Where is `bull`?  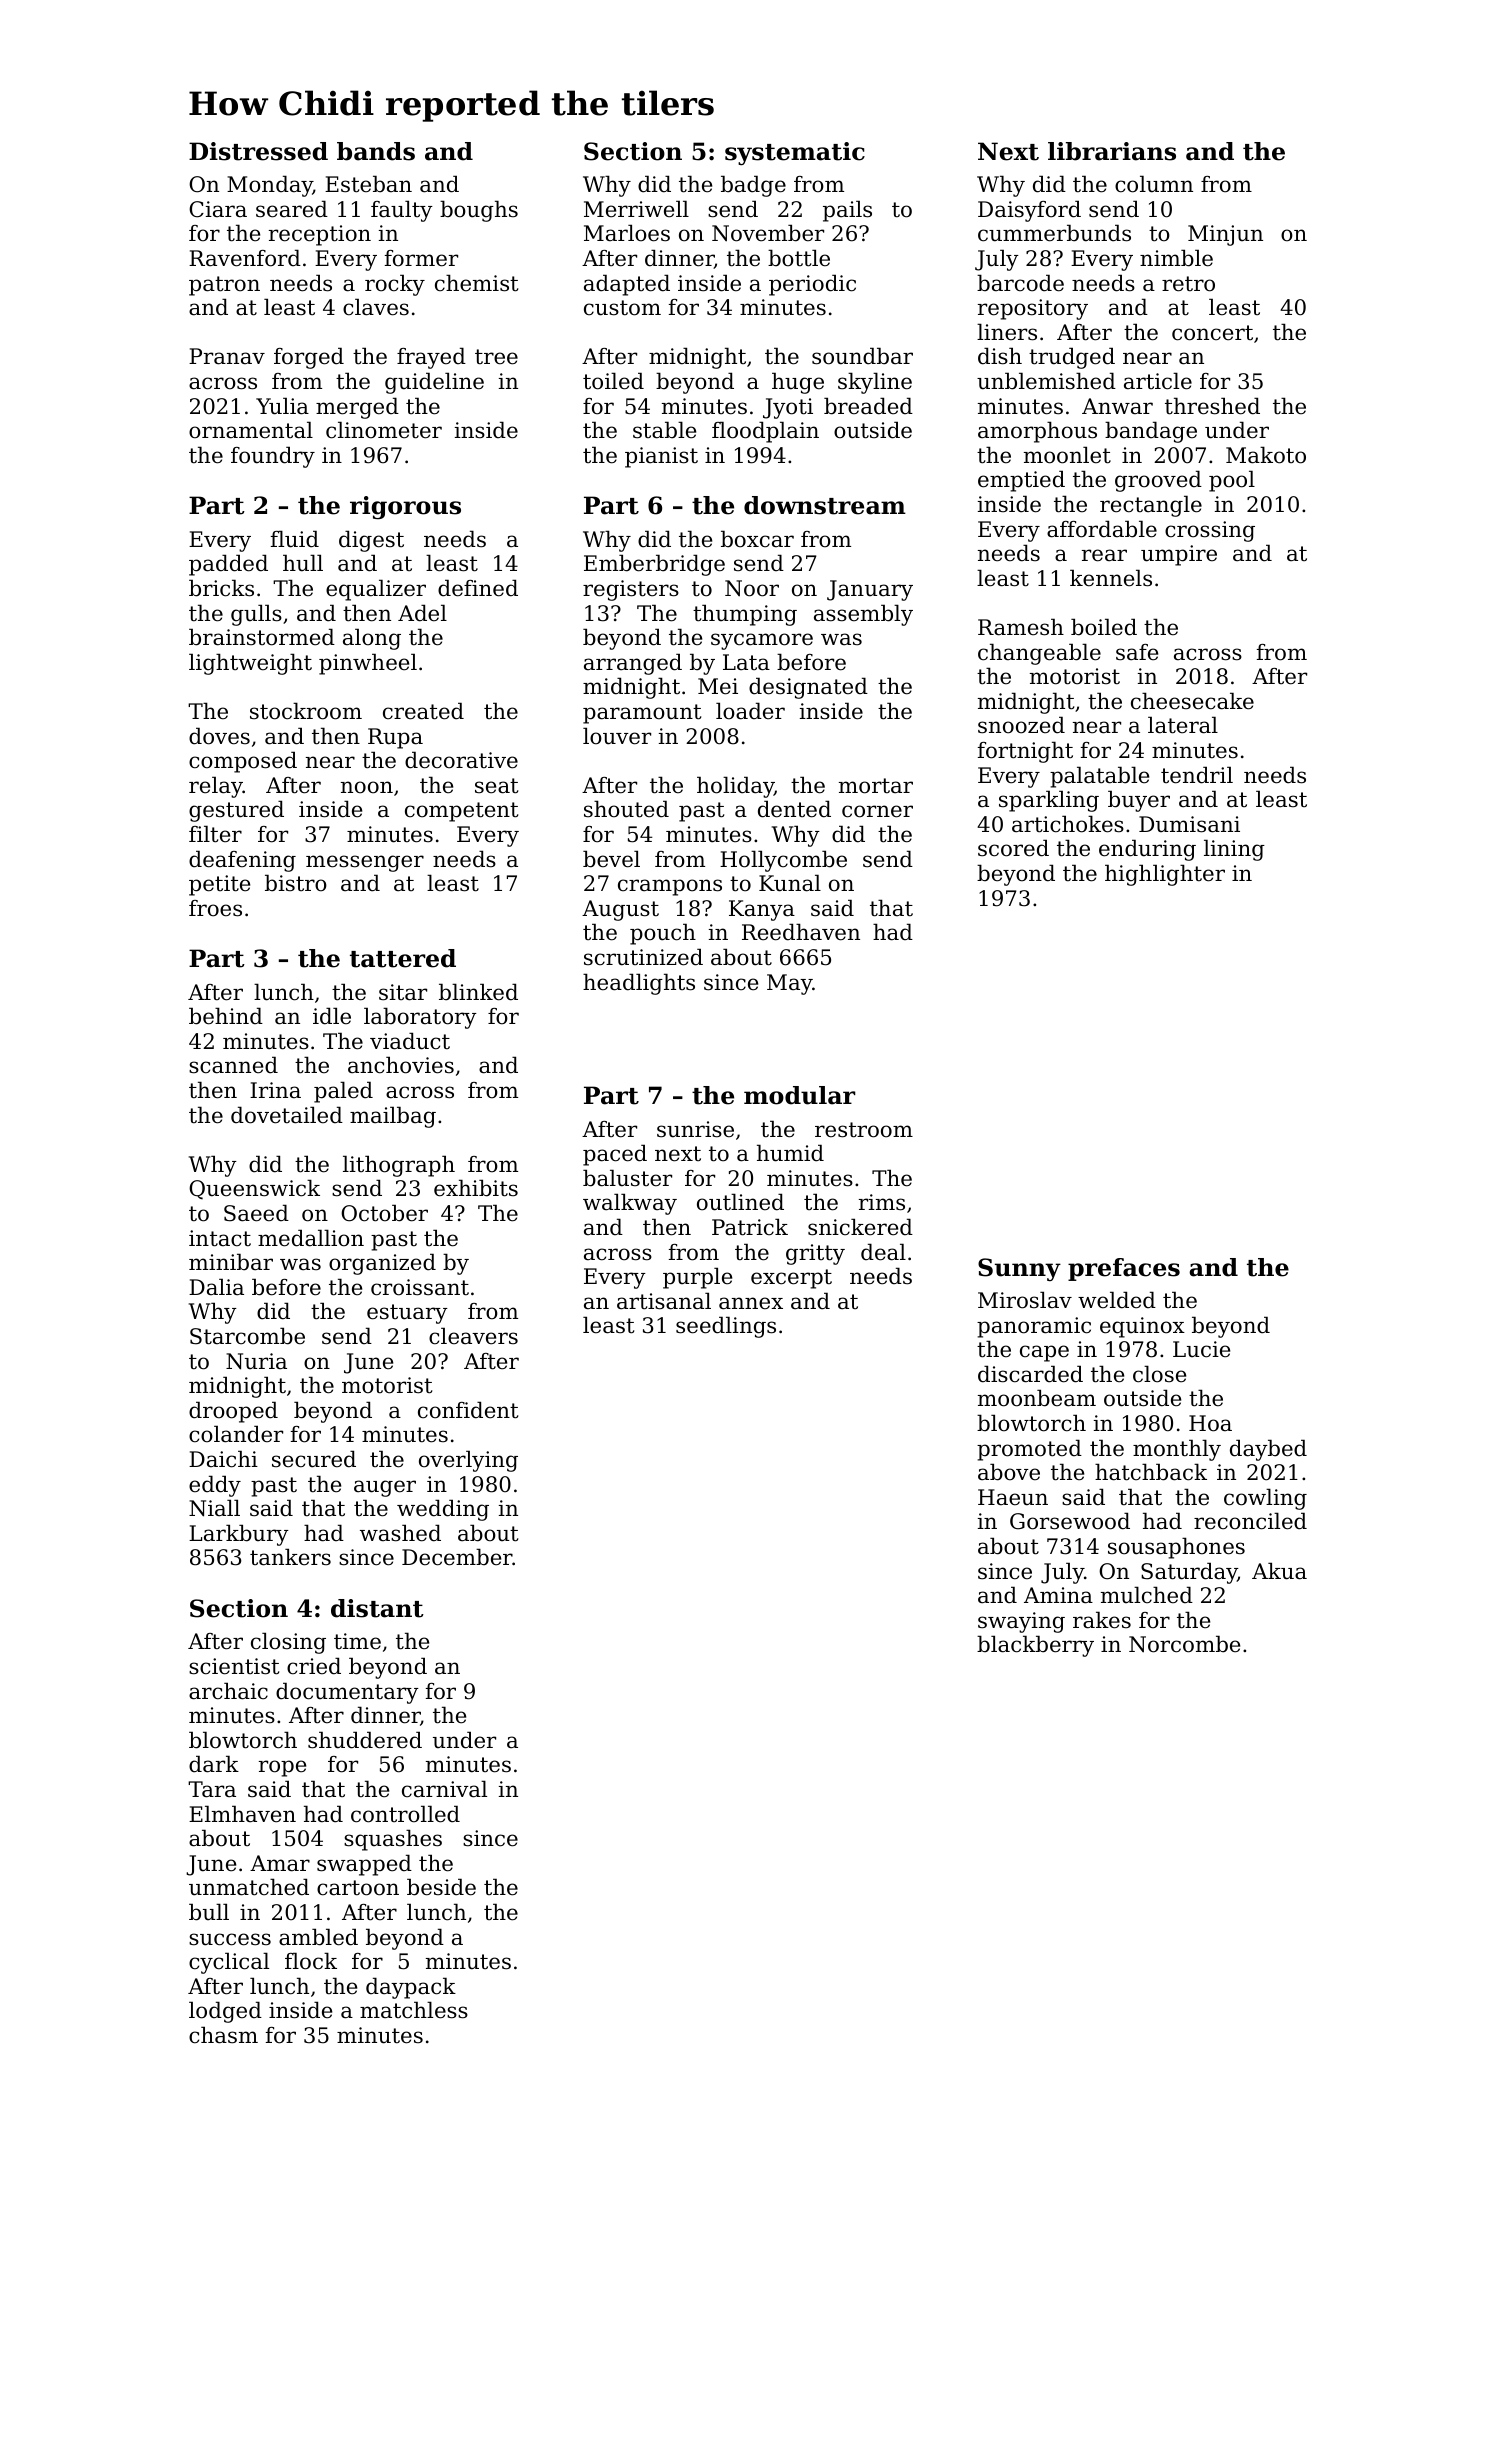
bull is located at coordinates (209, 1912).
